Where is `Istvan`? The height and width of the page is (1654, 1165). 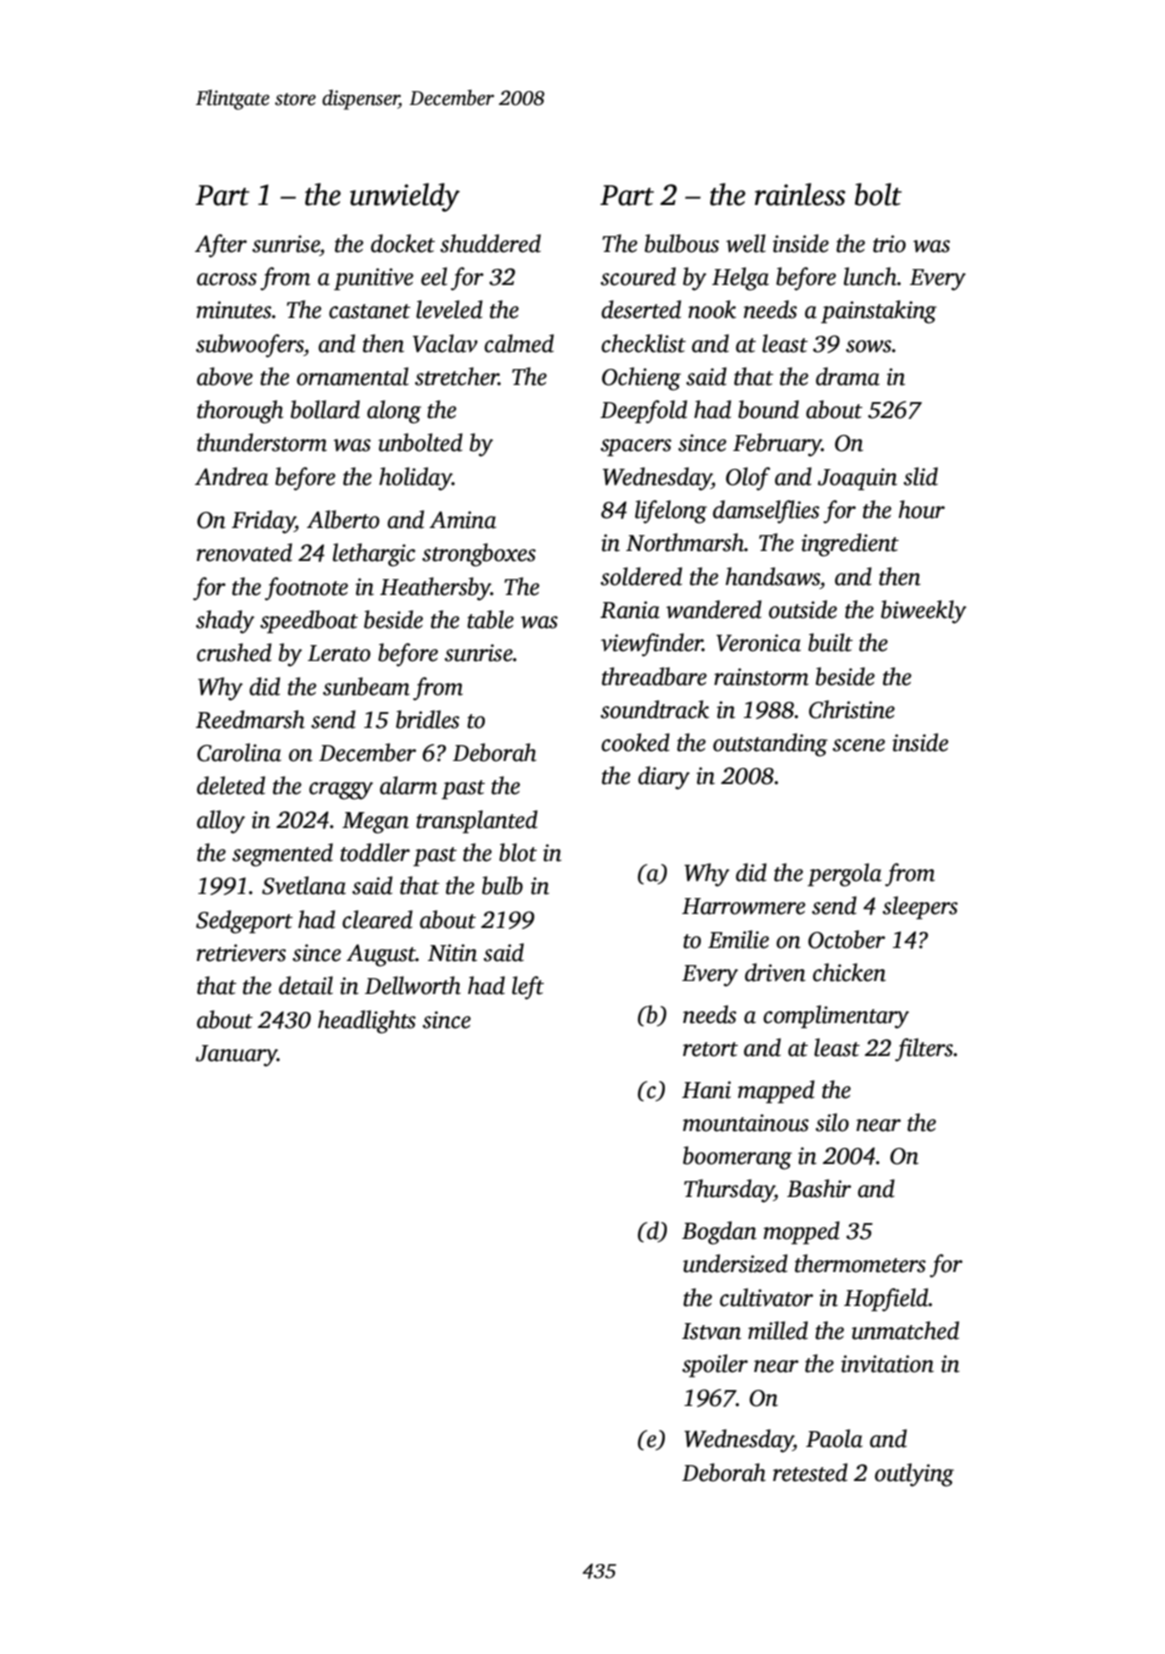
Istvan is located at coordinates (711, 1331).
